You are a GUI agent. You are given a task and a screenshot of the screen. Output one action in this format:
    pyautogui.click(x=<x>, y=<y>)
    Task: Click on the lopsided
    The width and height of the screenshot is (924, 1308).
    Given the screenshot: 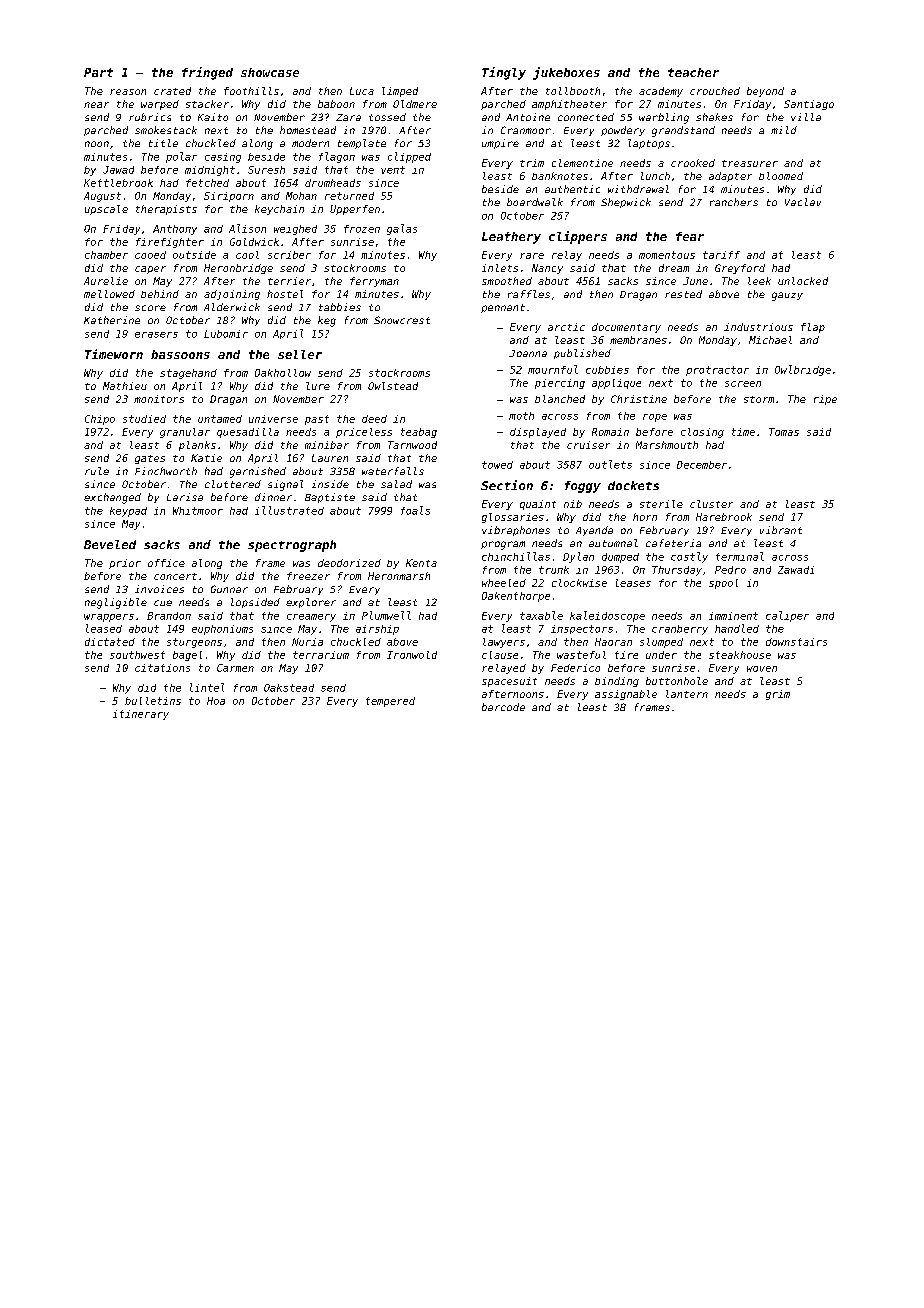 What is the action you would take?
    pyautogui.click(x=255, y=603)
